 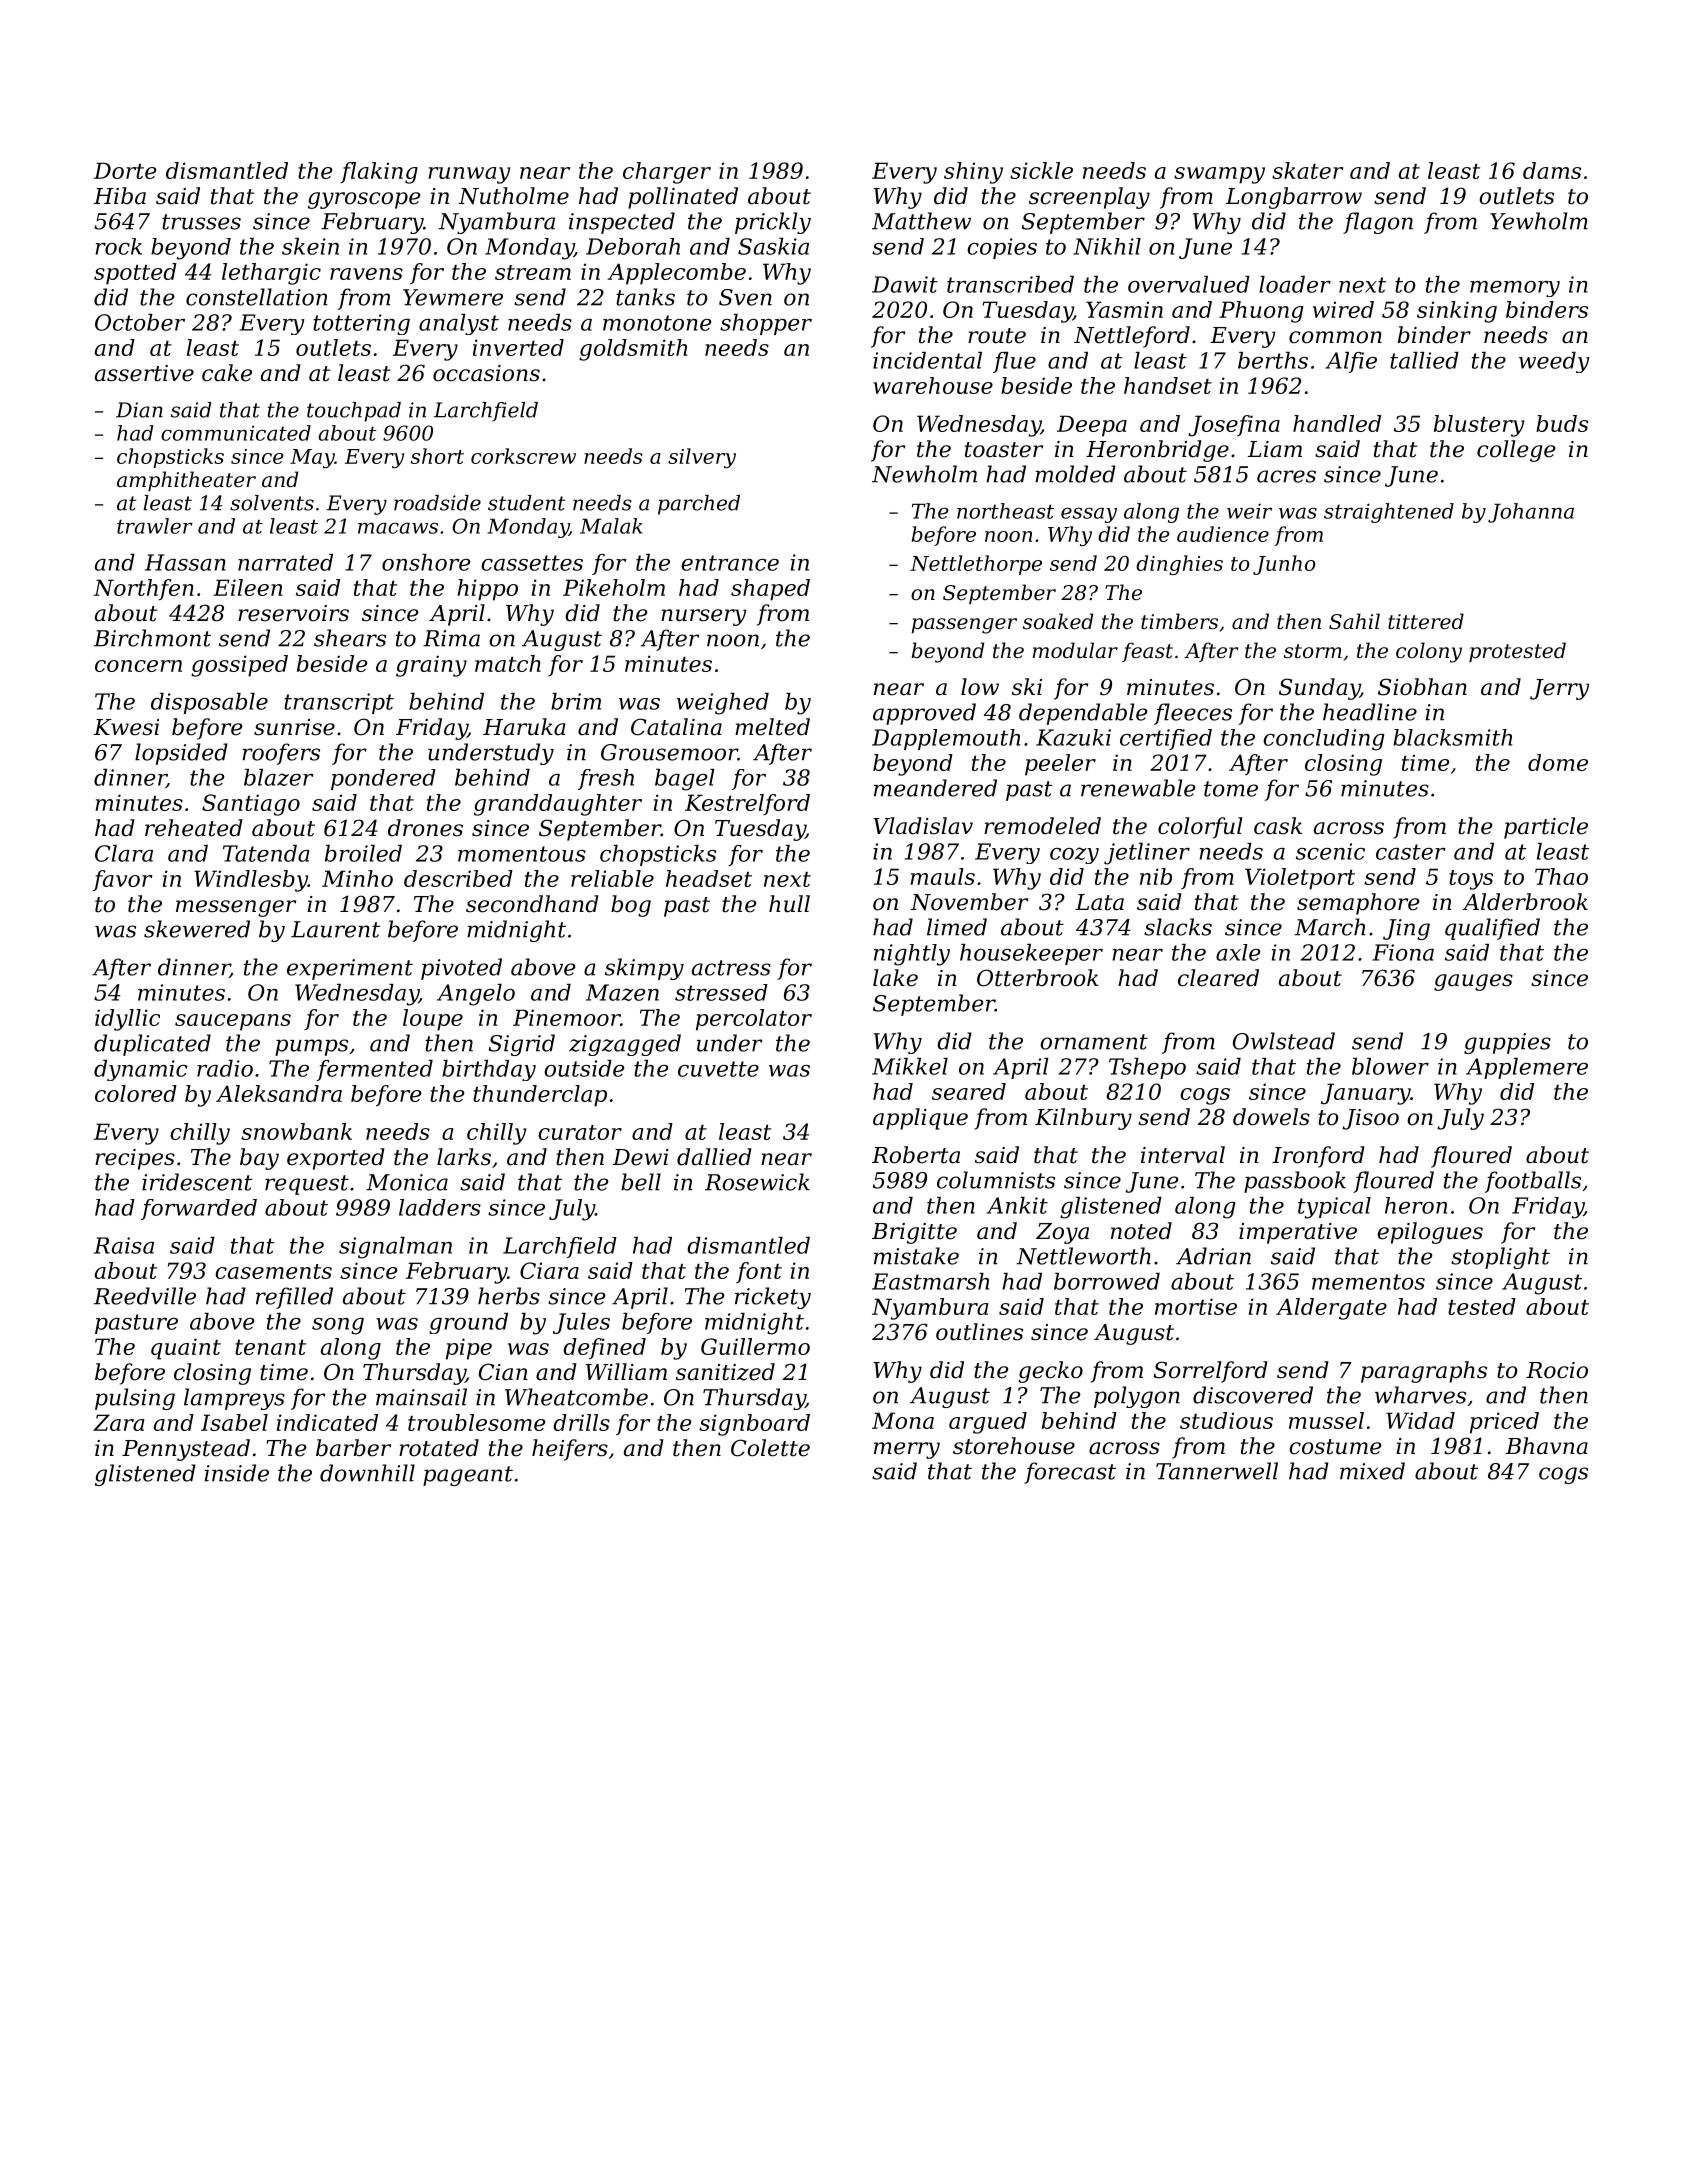 I want to click on skater, so click(x=1307, y=170).
